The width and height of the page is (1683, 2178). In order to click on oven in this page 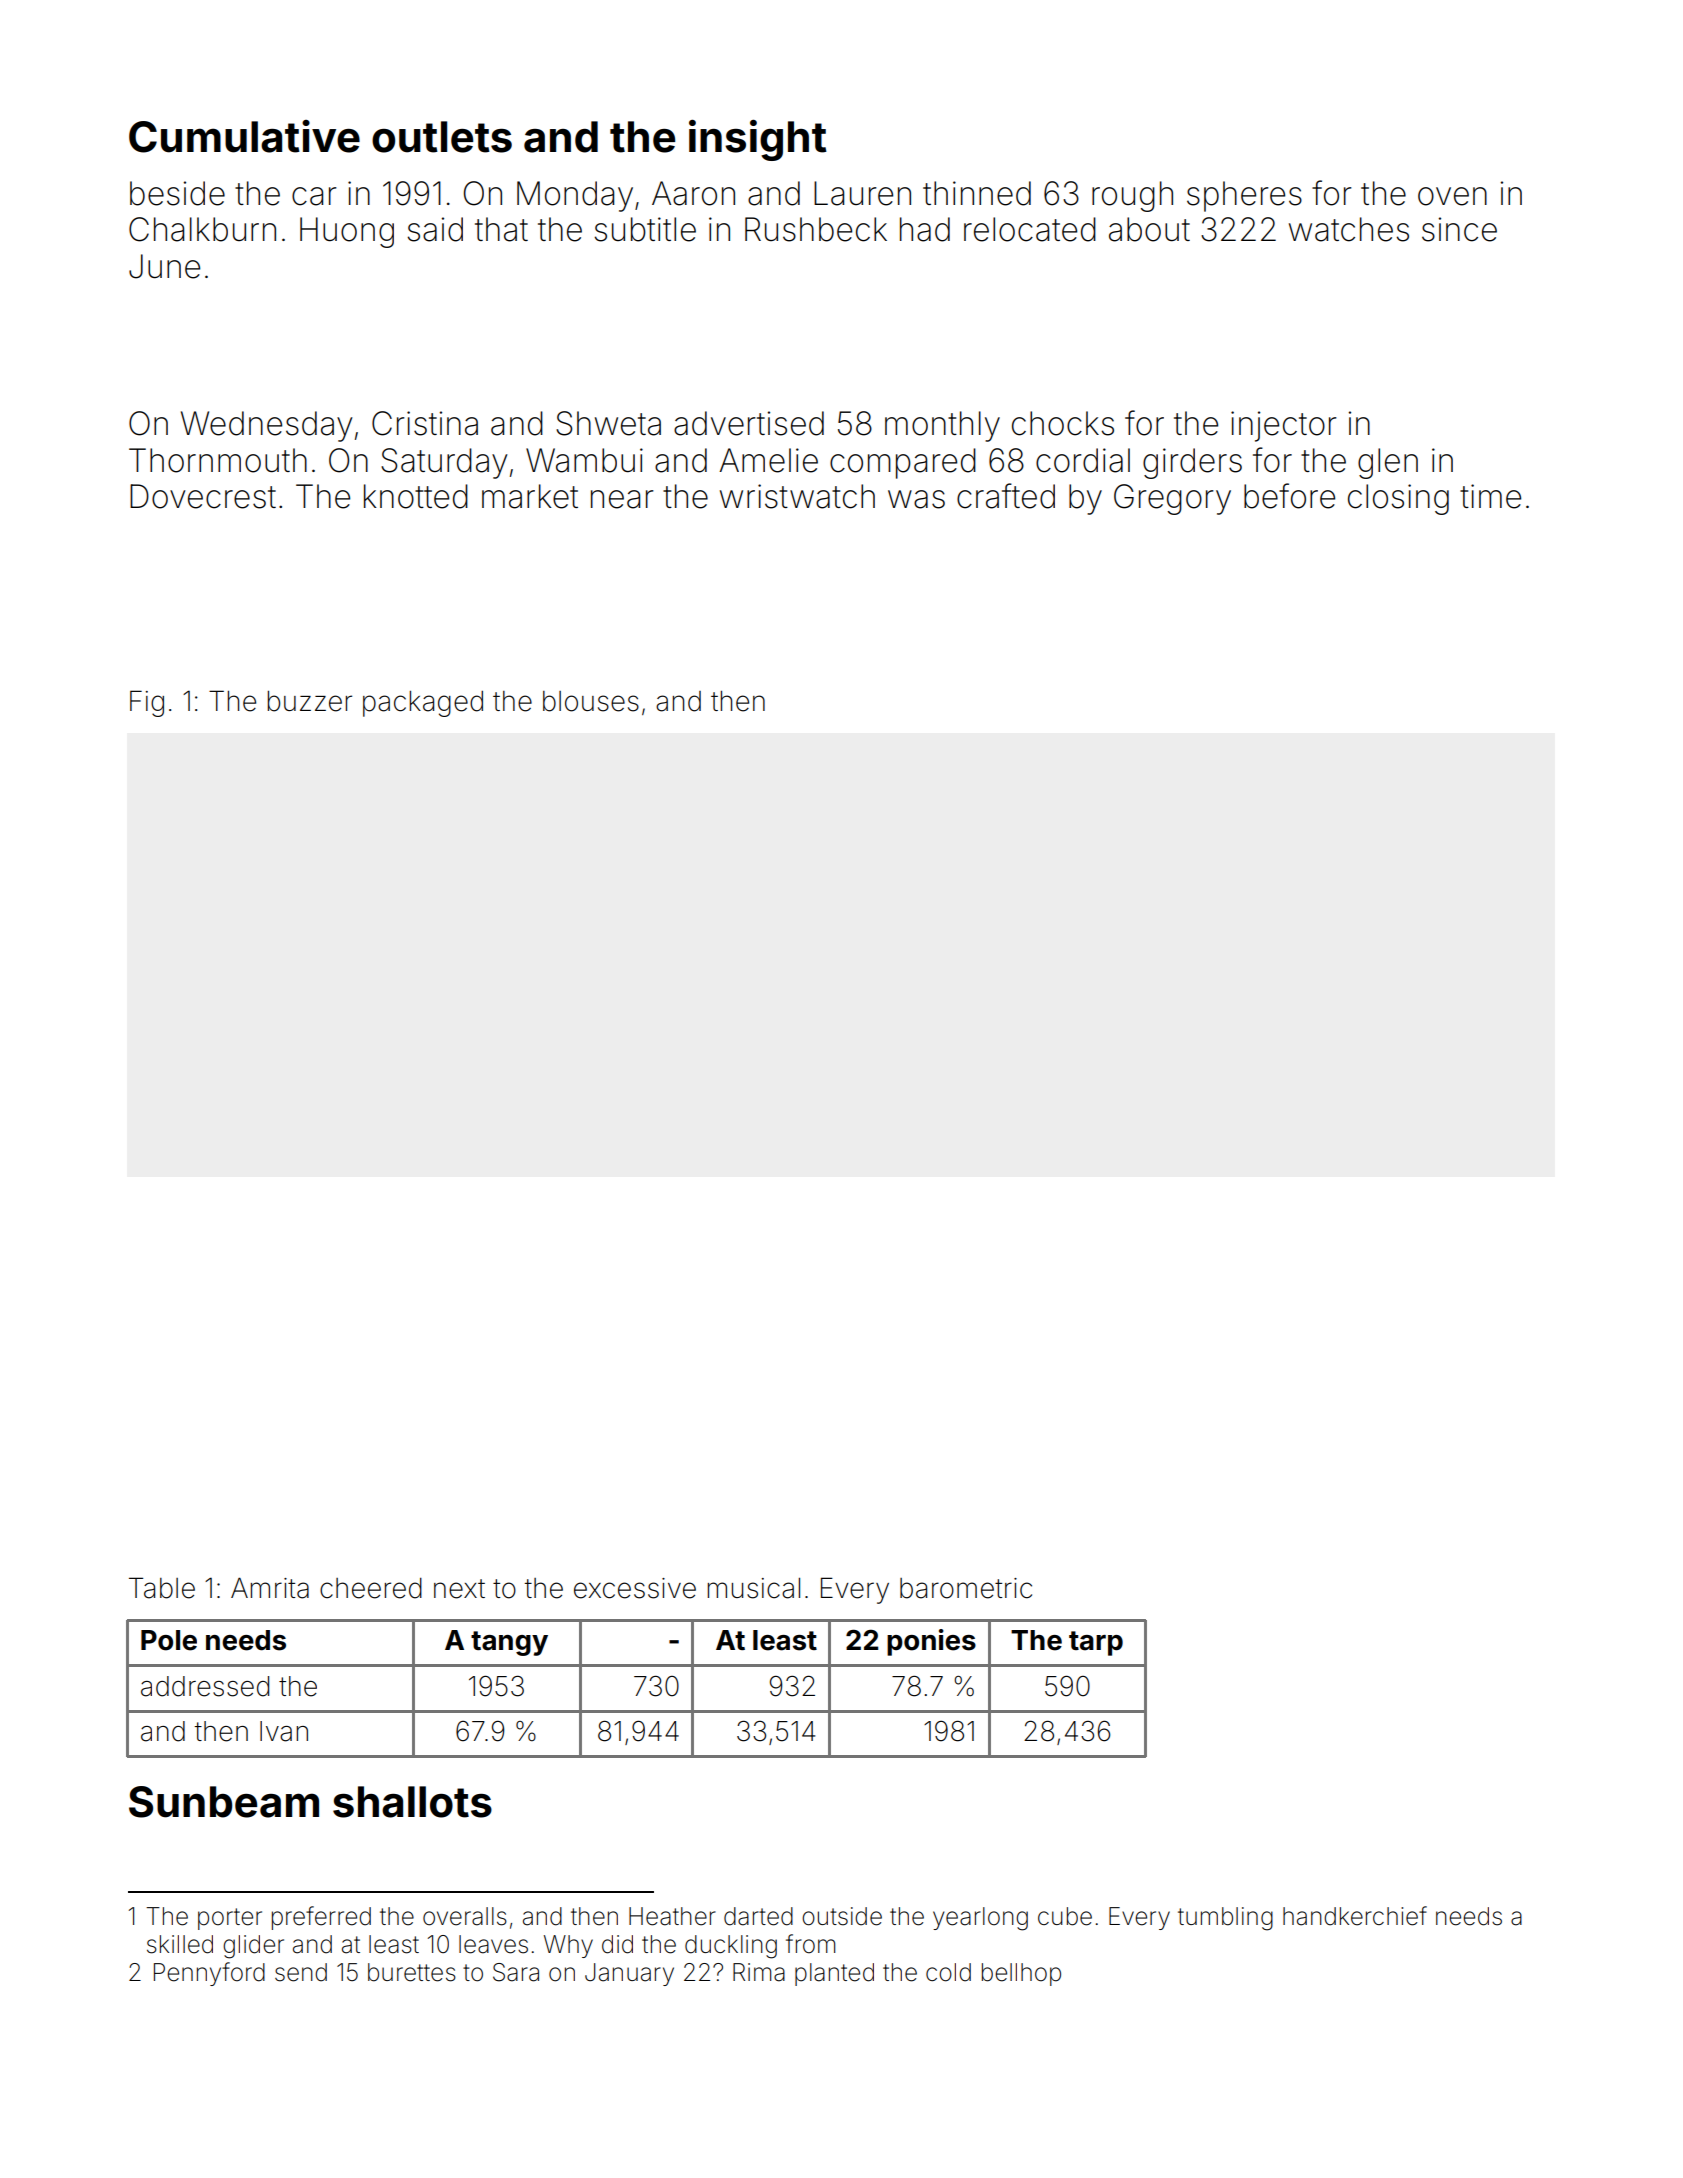, I will do `click(1452, 196)`.
